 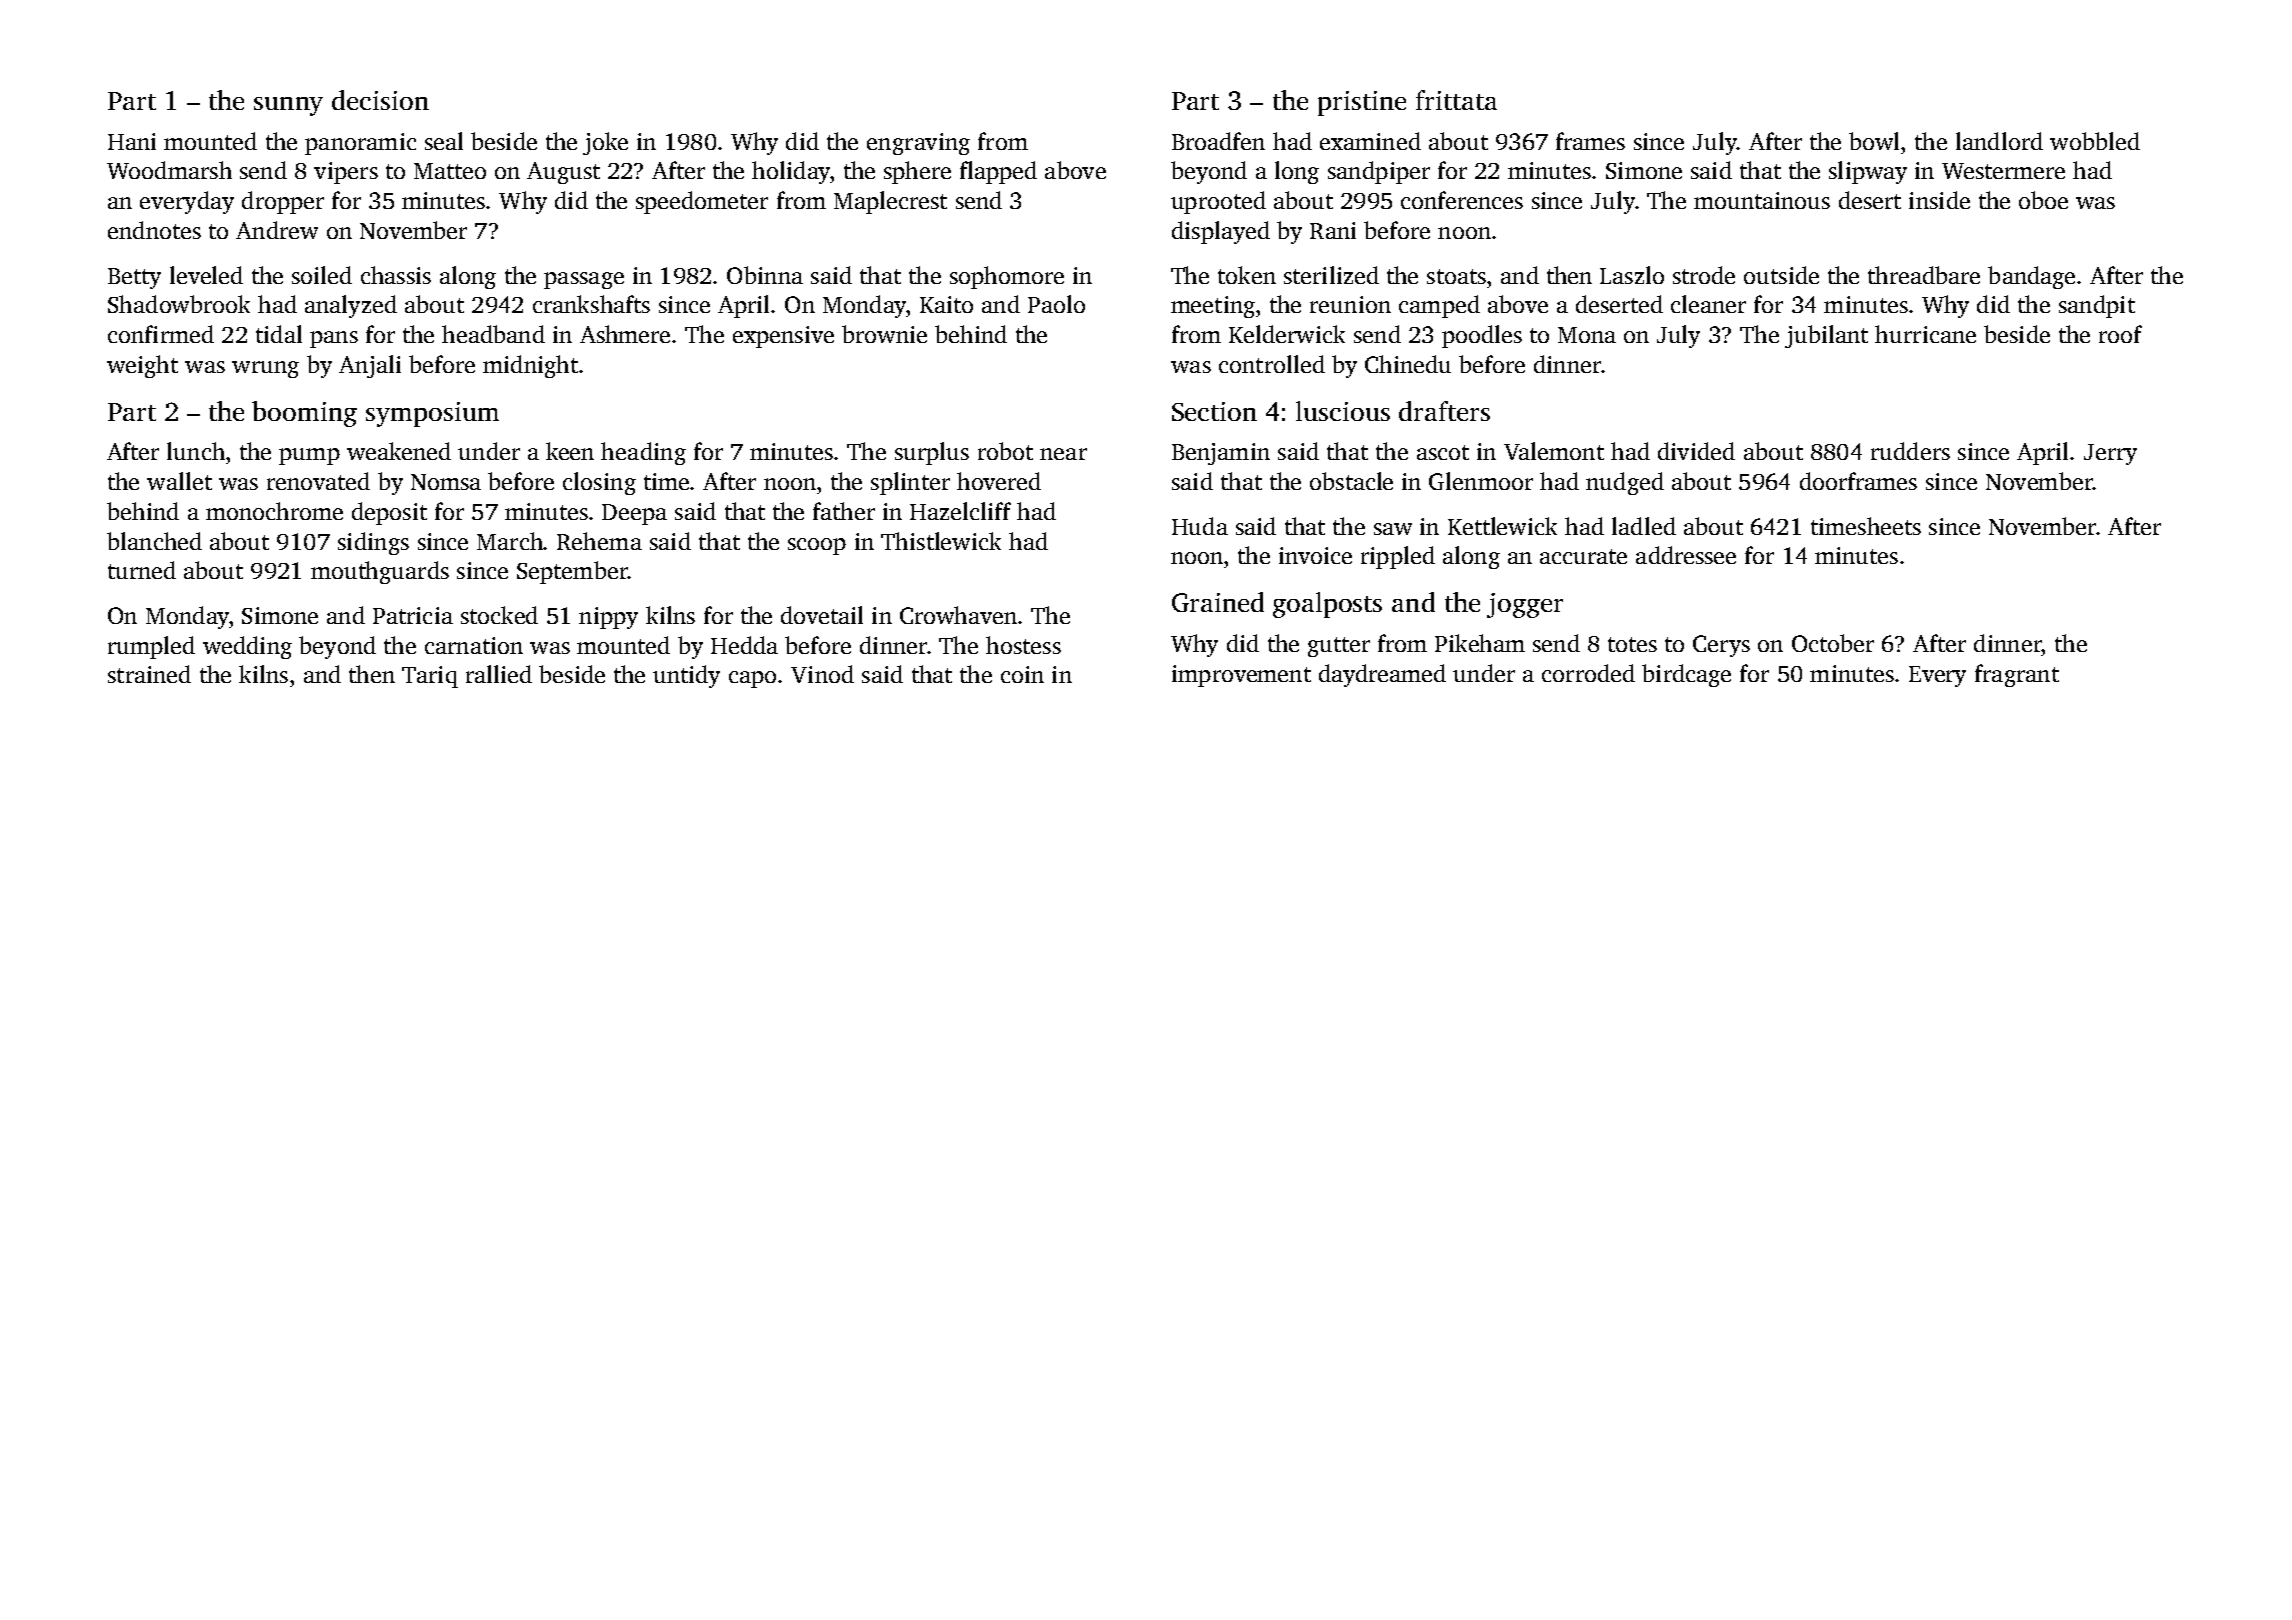 What do you see at coordinates (1462, 200) in the screenshot?
I see `conferences` at bounding box center [1462, 200].
